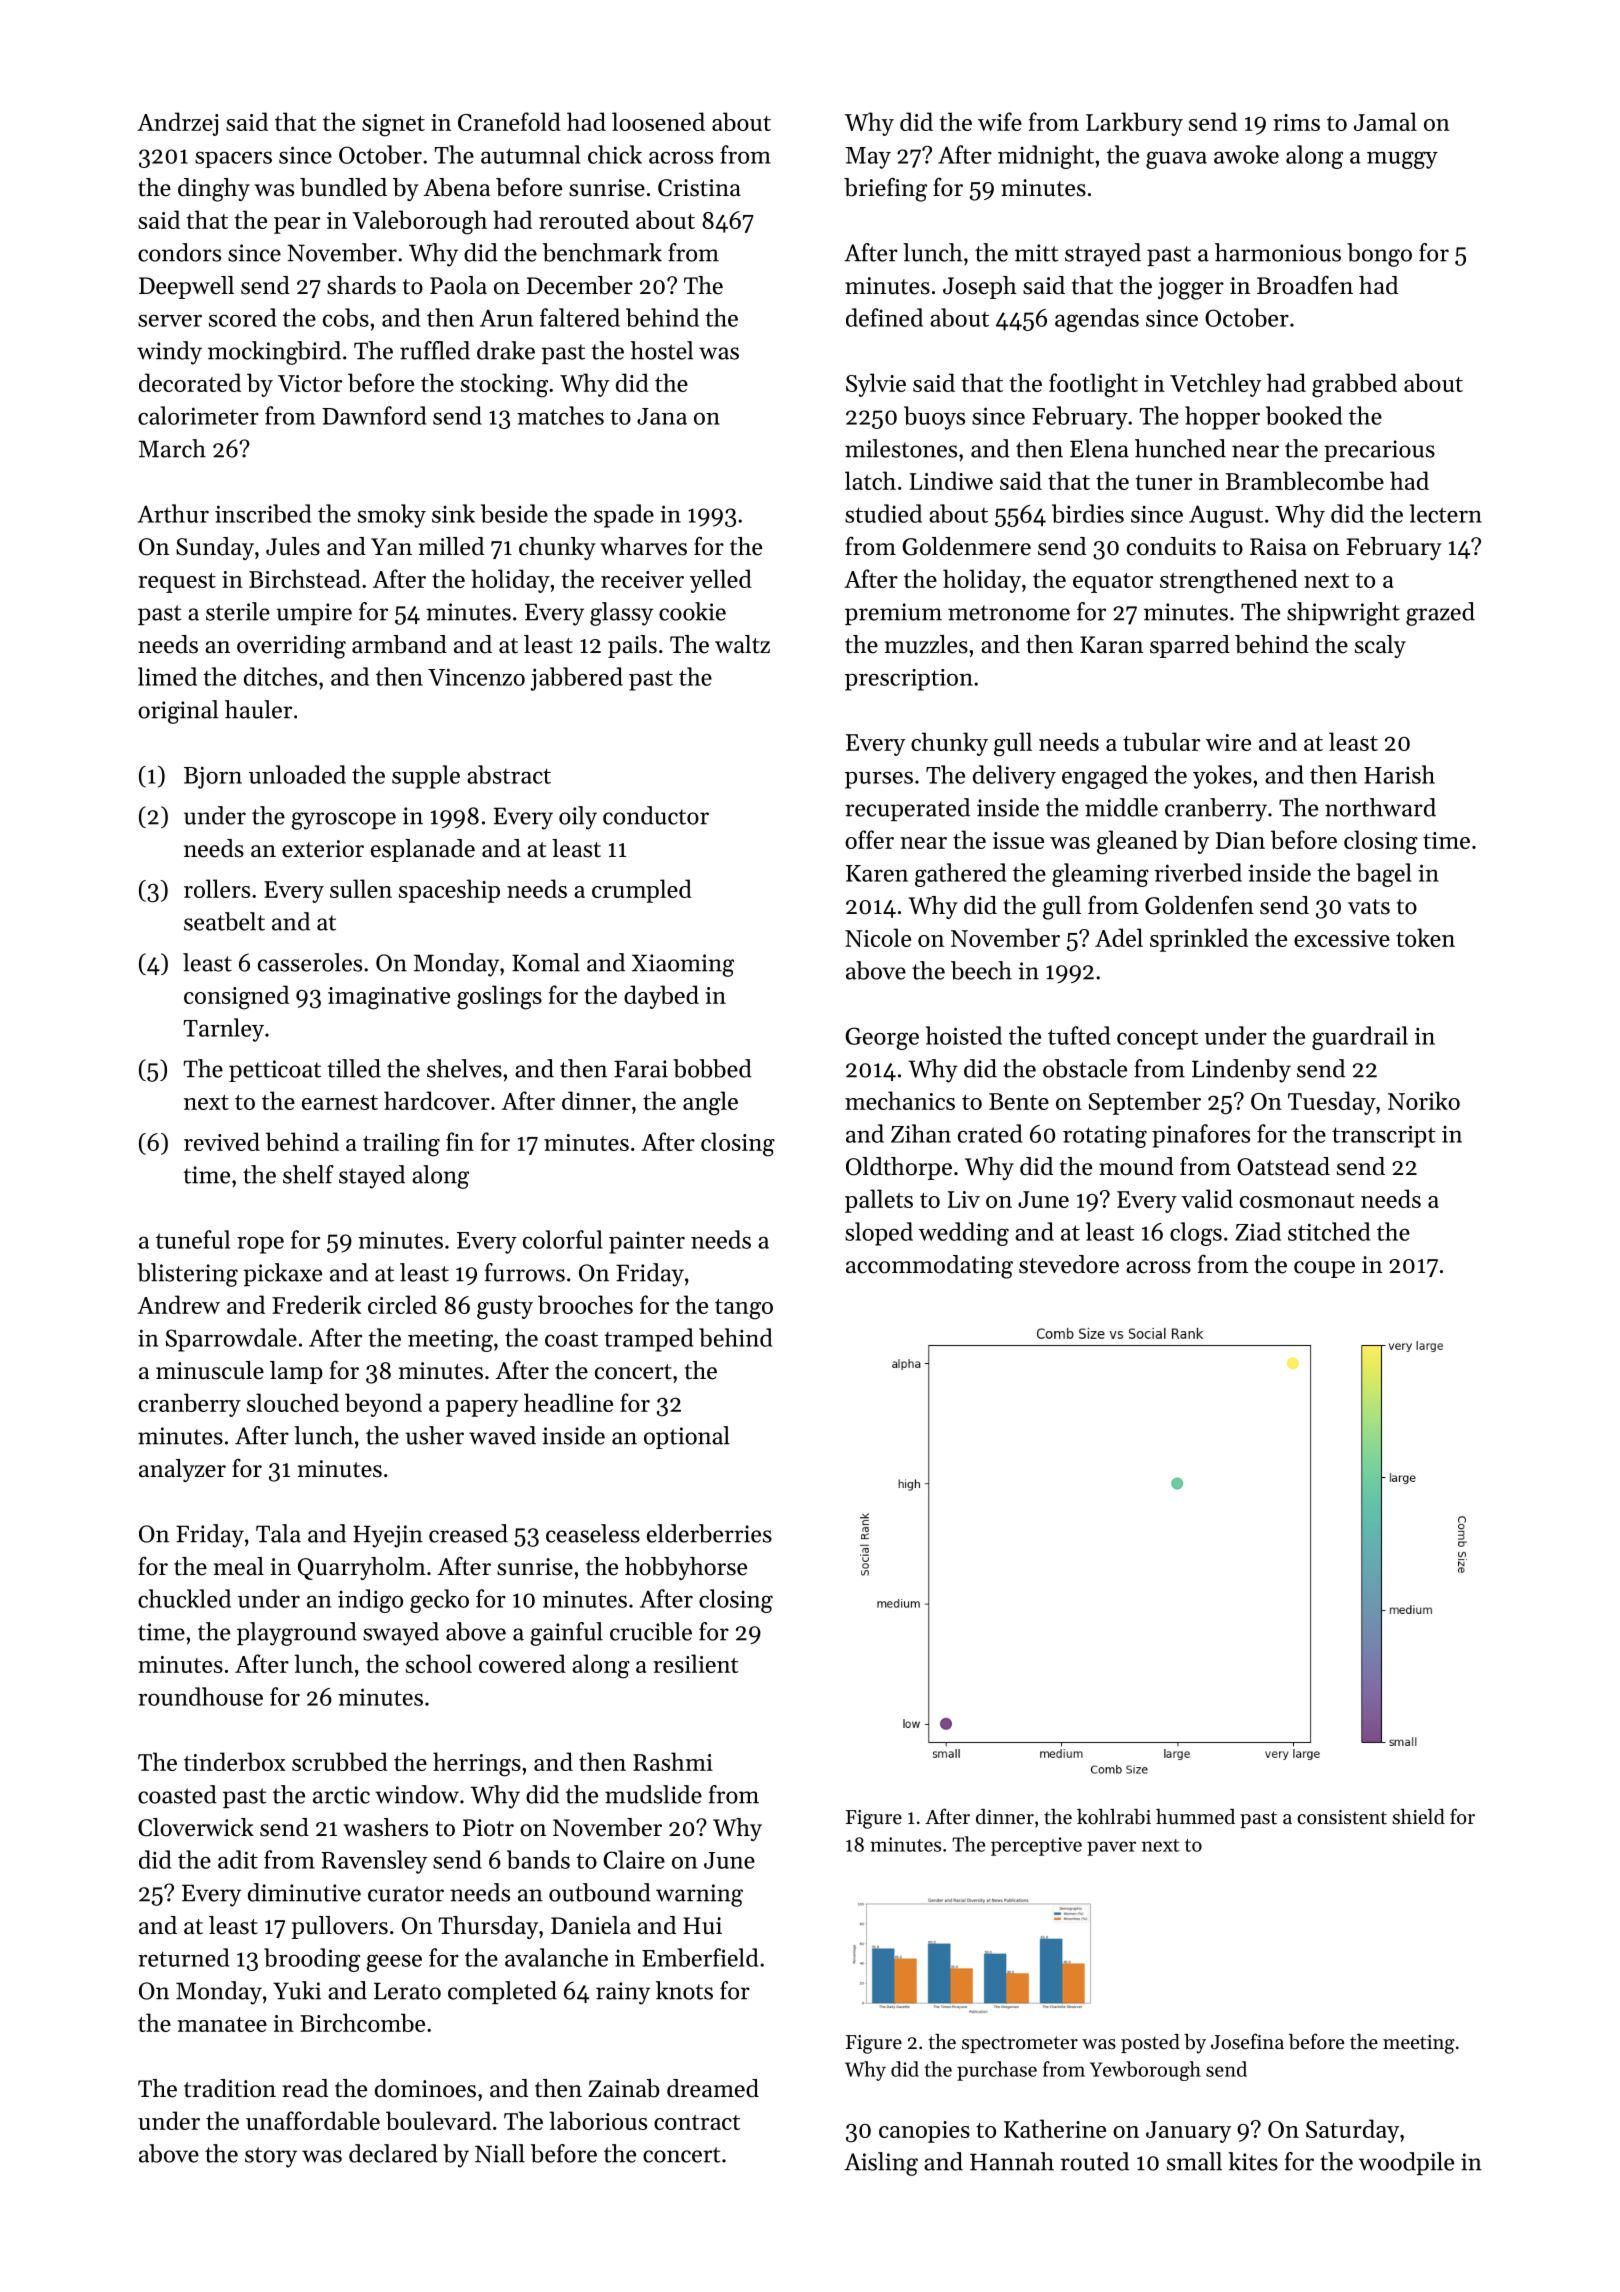 The height and width of the screenshot is (2292, 1620). Describe the element at coordinates (1324, 1269) in the screenshot. I see `coupe` at that location.
